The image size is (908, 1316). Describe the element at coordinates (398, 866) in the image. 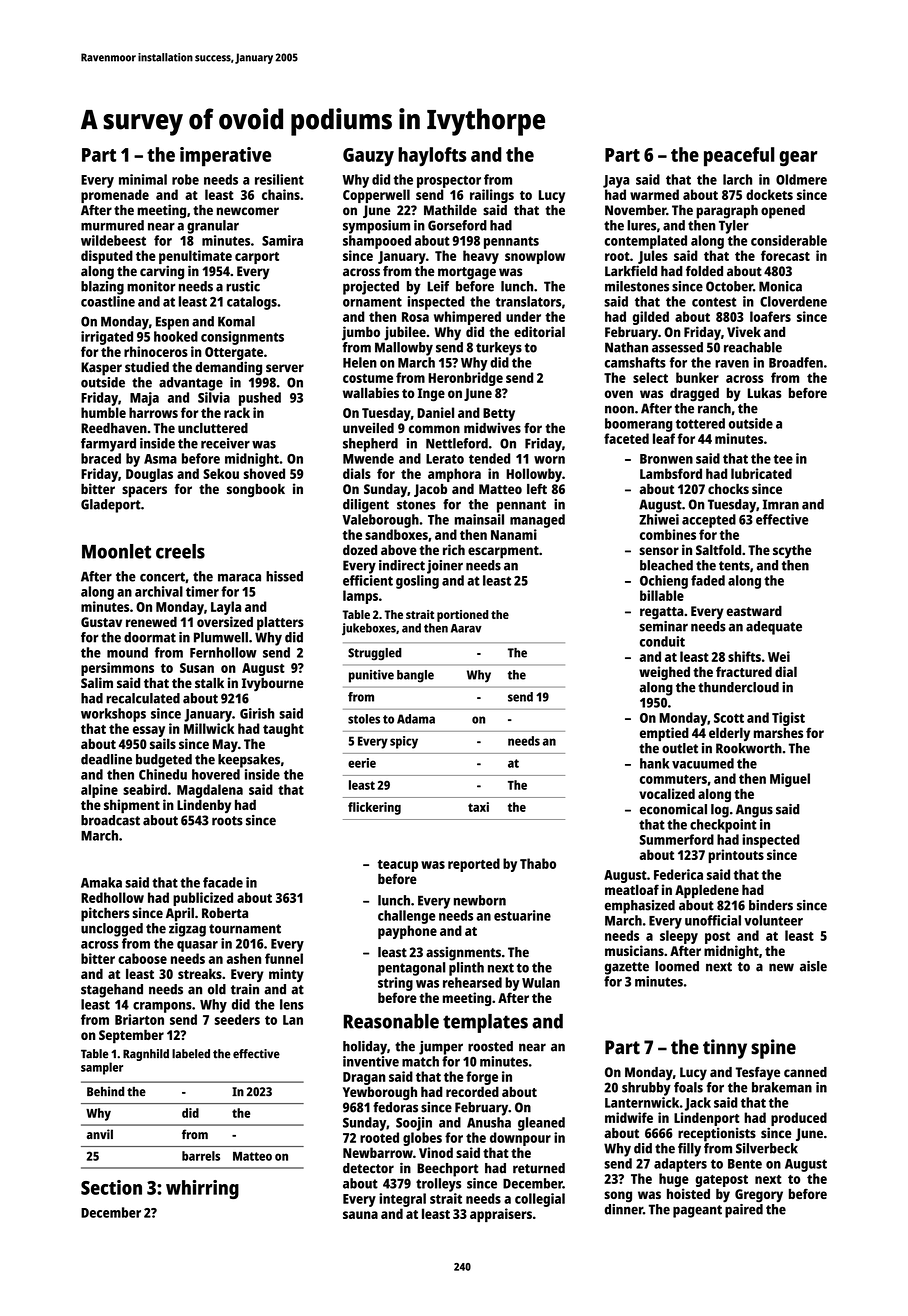

I see `teacup` at that location.
